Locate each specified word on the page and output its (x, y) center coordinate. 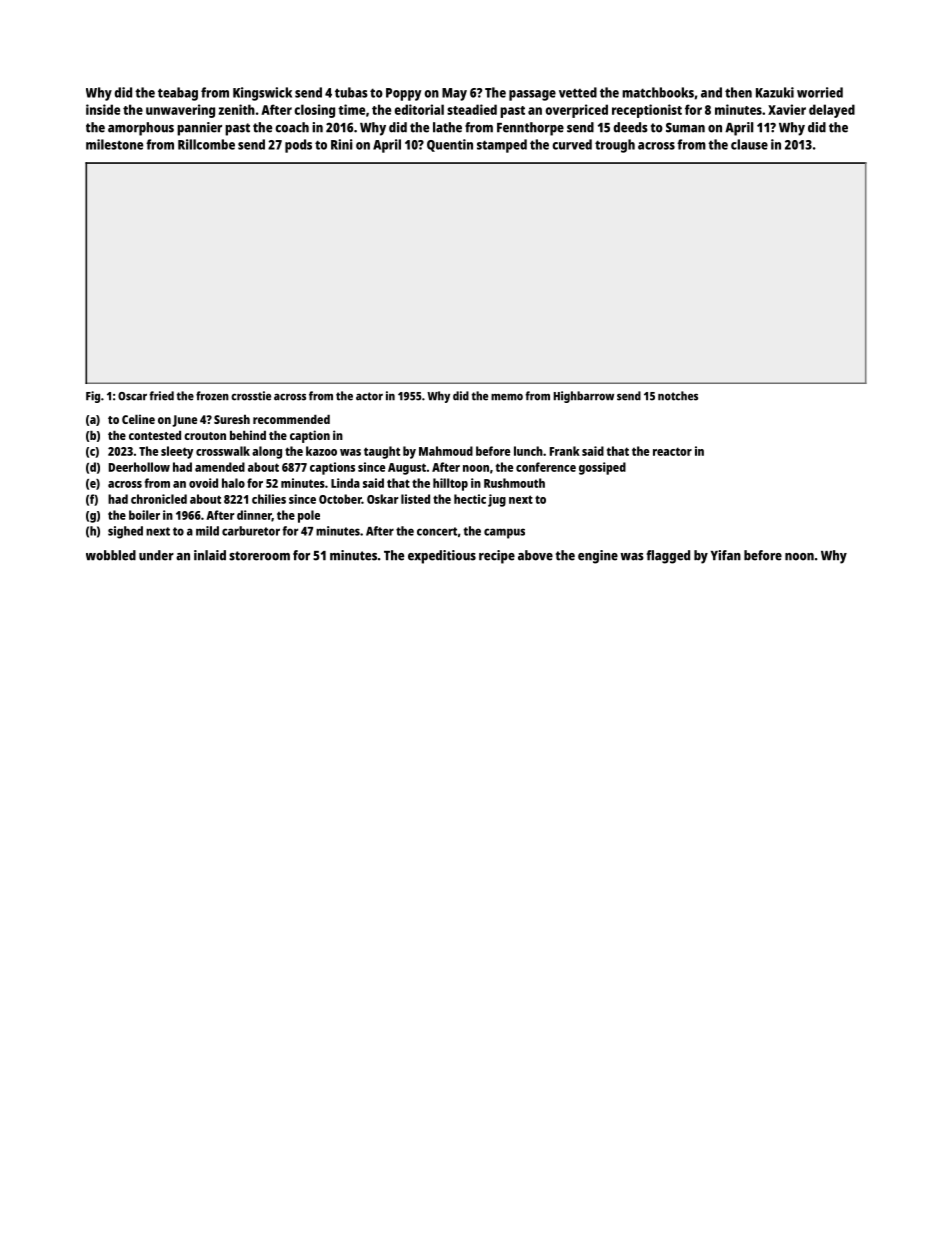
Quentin (450, 145)
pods (298, 146)
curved (572, 144)
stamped (502, 146)
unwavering (180, 111)
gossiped (602, 468)
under (156, 555)
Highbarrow (583, 397)
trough (615, 146)
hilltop (450, 484)
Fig (93, 397)
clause (749, 144)
